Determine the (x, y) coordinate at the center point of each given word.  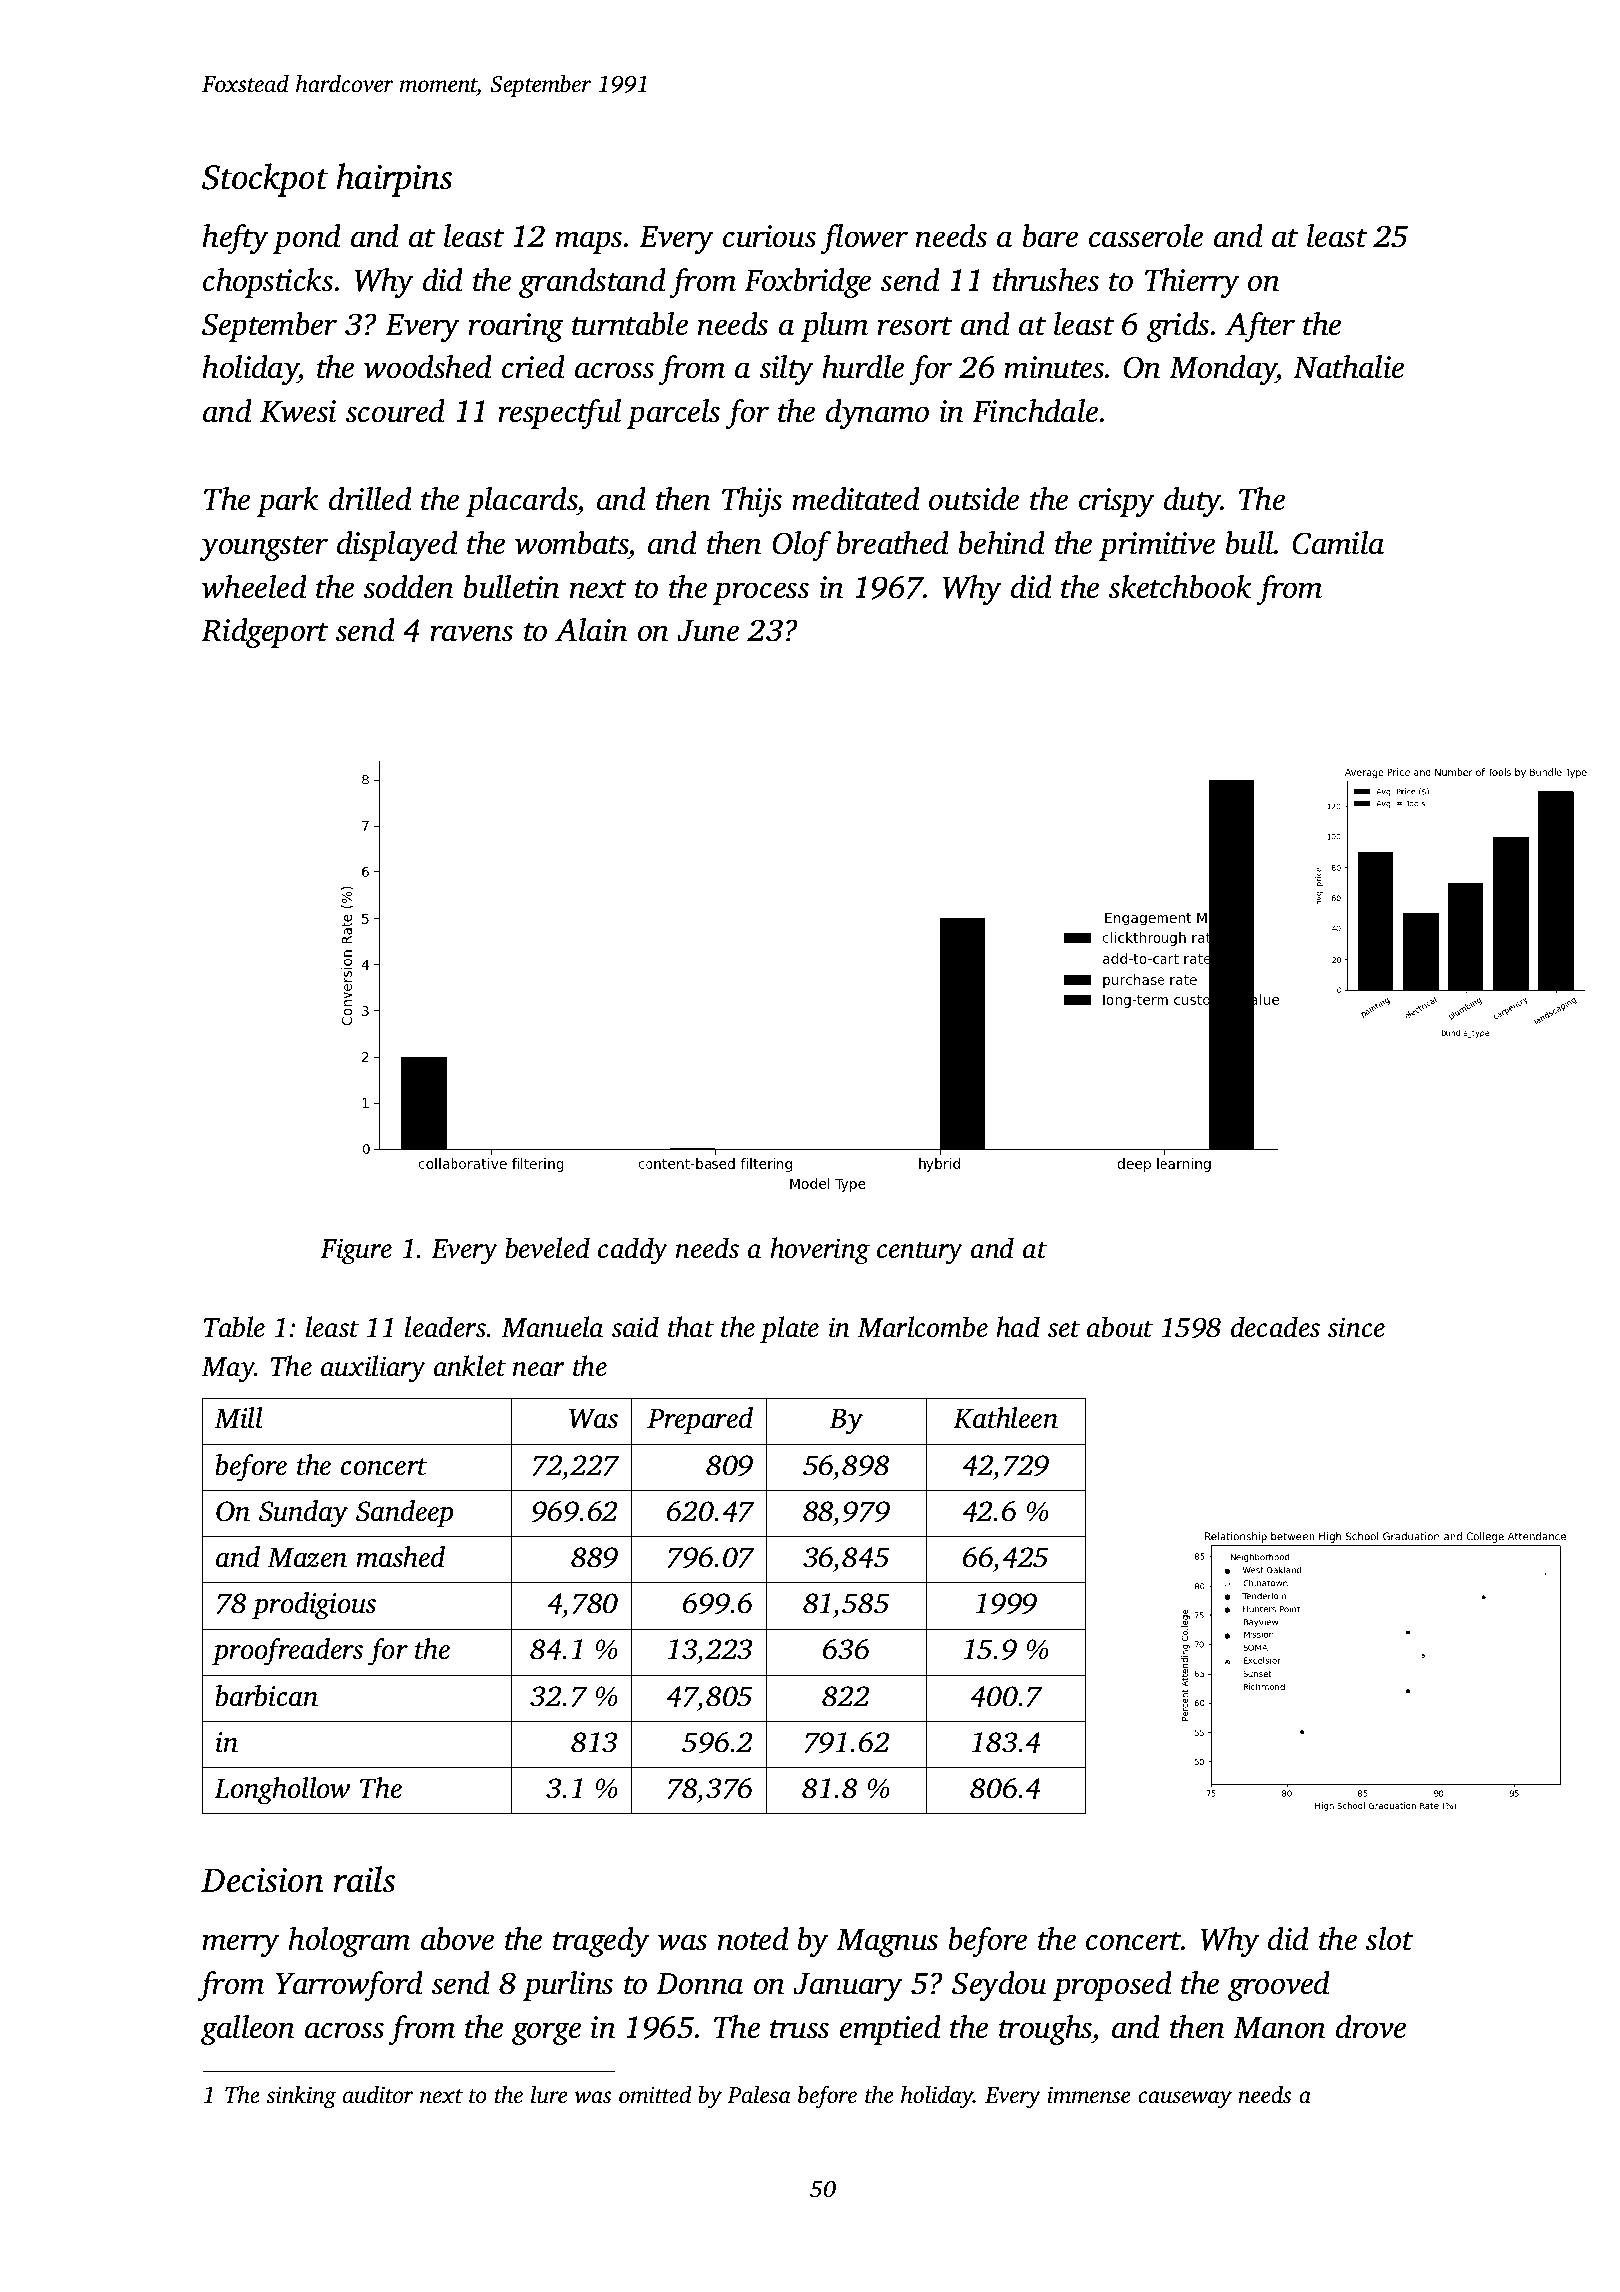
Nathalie (1348, 367)
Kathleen (1005, 1418)
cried (533, 367)
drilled (370, 499)
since (1356, 1327)
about (1120, 1327)
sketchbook (1180, 587)
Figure (356, 1251)
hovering (820, 1251)
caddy (633, 1251)
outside (974, 499)
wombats (572, 543)
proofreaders (287, 1652)
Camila (1338, 543)
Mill (238, 1418)
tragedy (601, 1942)
